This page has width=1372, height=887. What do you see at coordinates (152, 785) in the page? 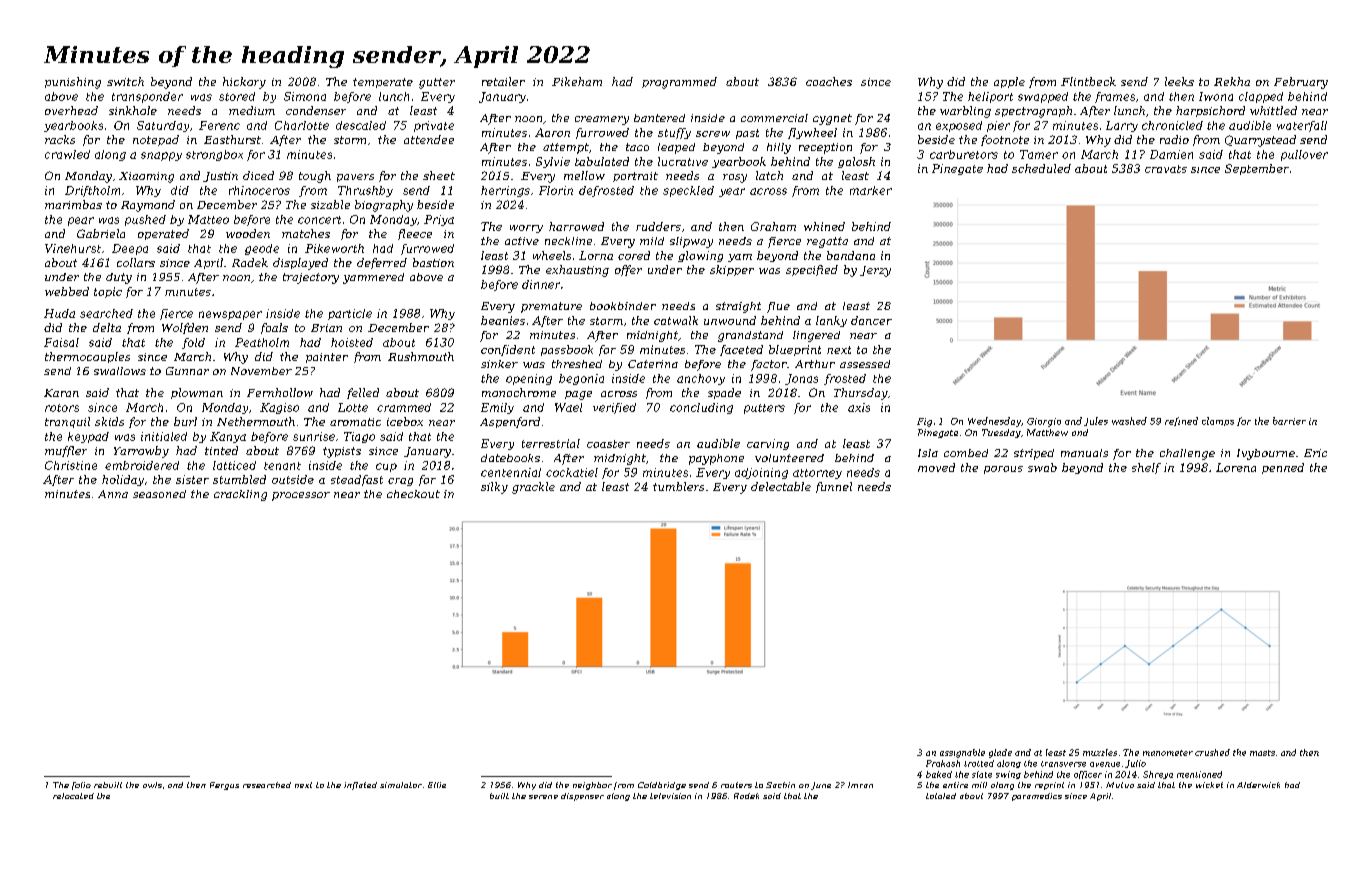
I see `awls` at bounding box center [152, 785].
